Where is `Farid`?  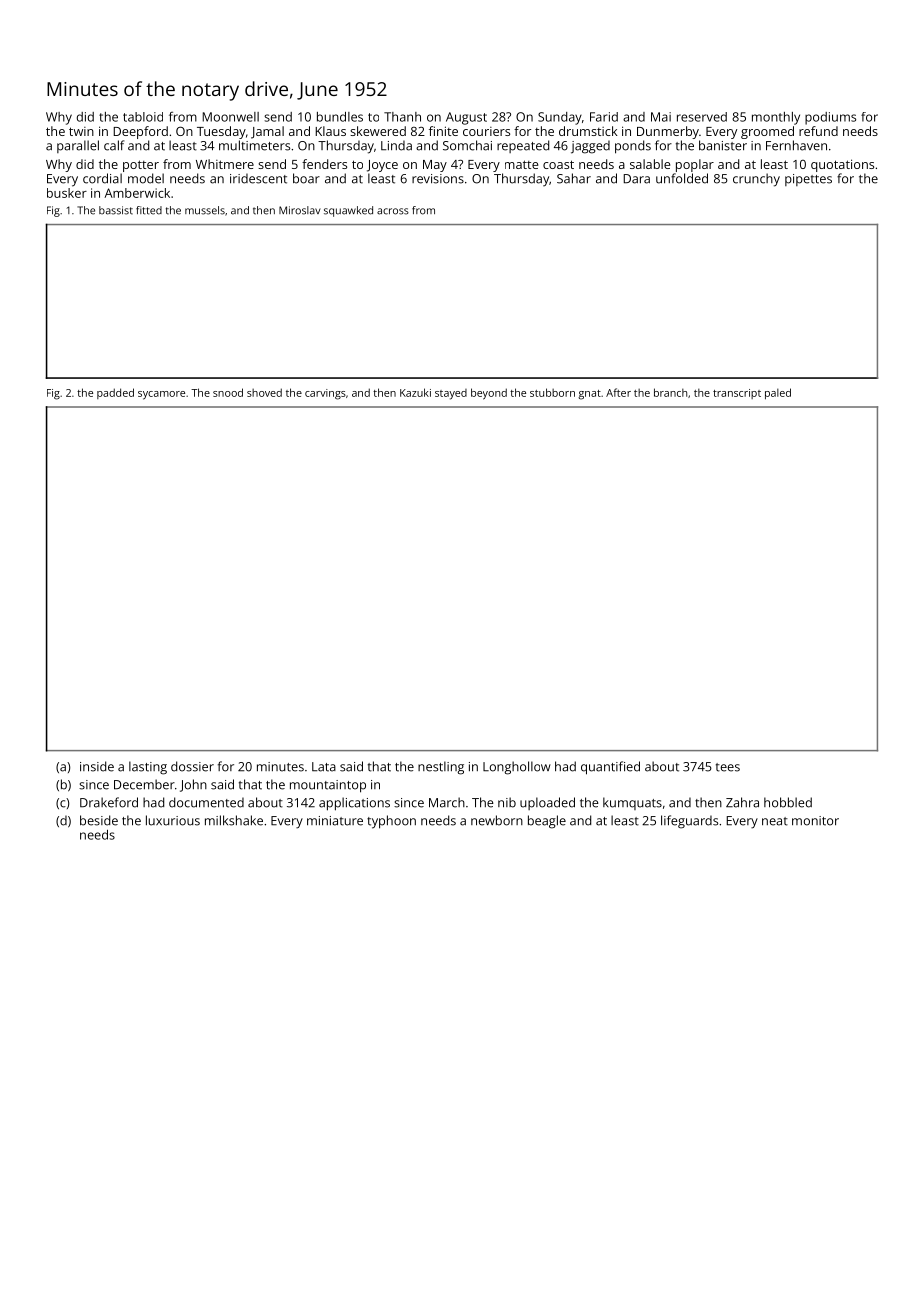 Farid is located at coordinates (604, 117).
